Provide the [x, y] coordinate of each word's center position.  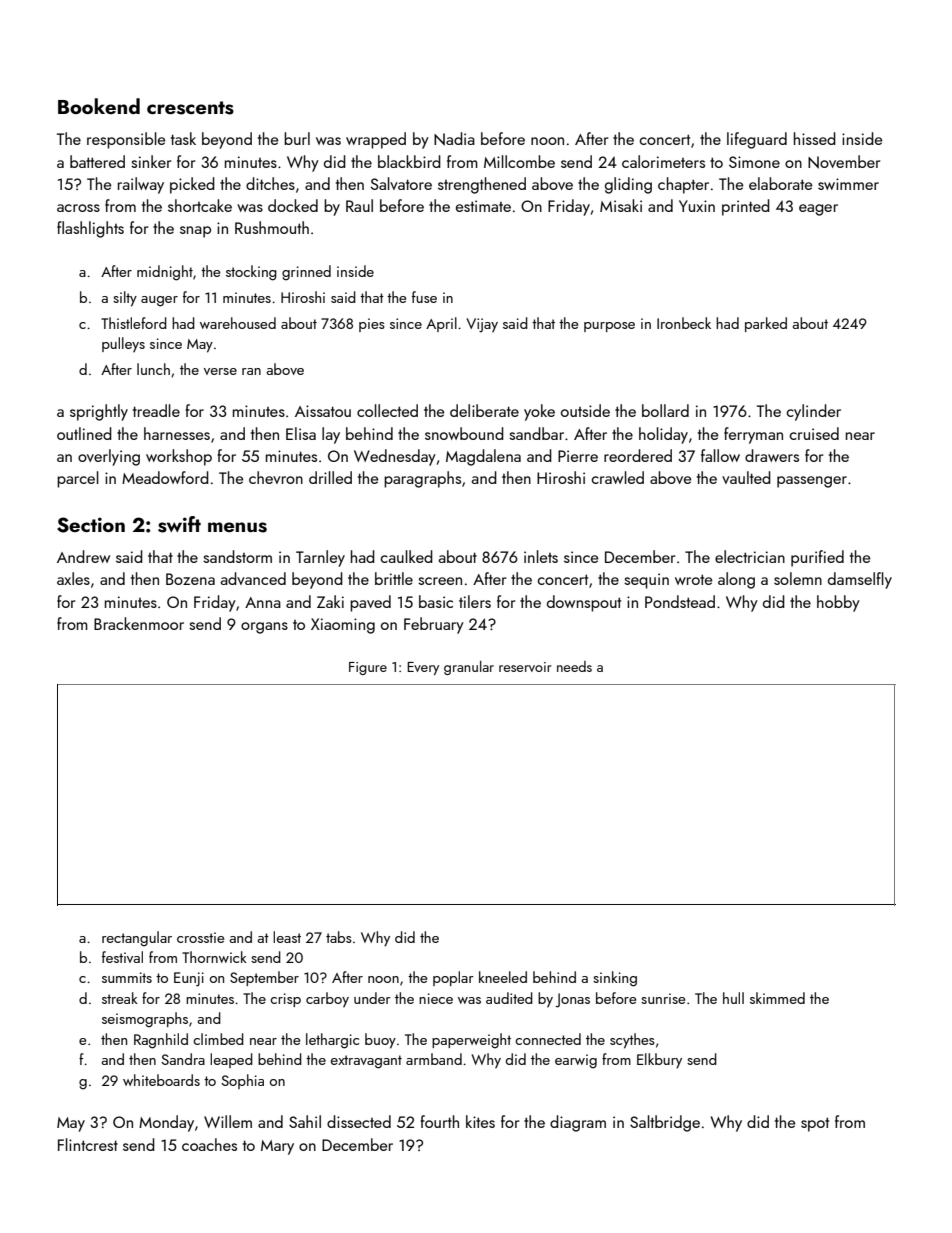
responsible [126, 140]
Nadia [454, 139]
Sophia [242, 1081]
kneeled [503, 977]
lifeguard [757, 140]
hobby [838, 603]
